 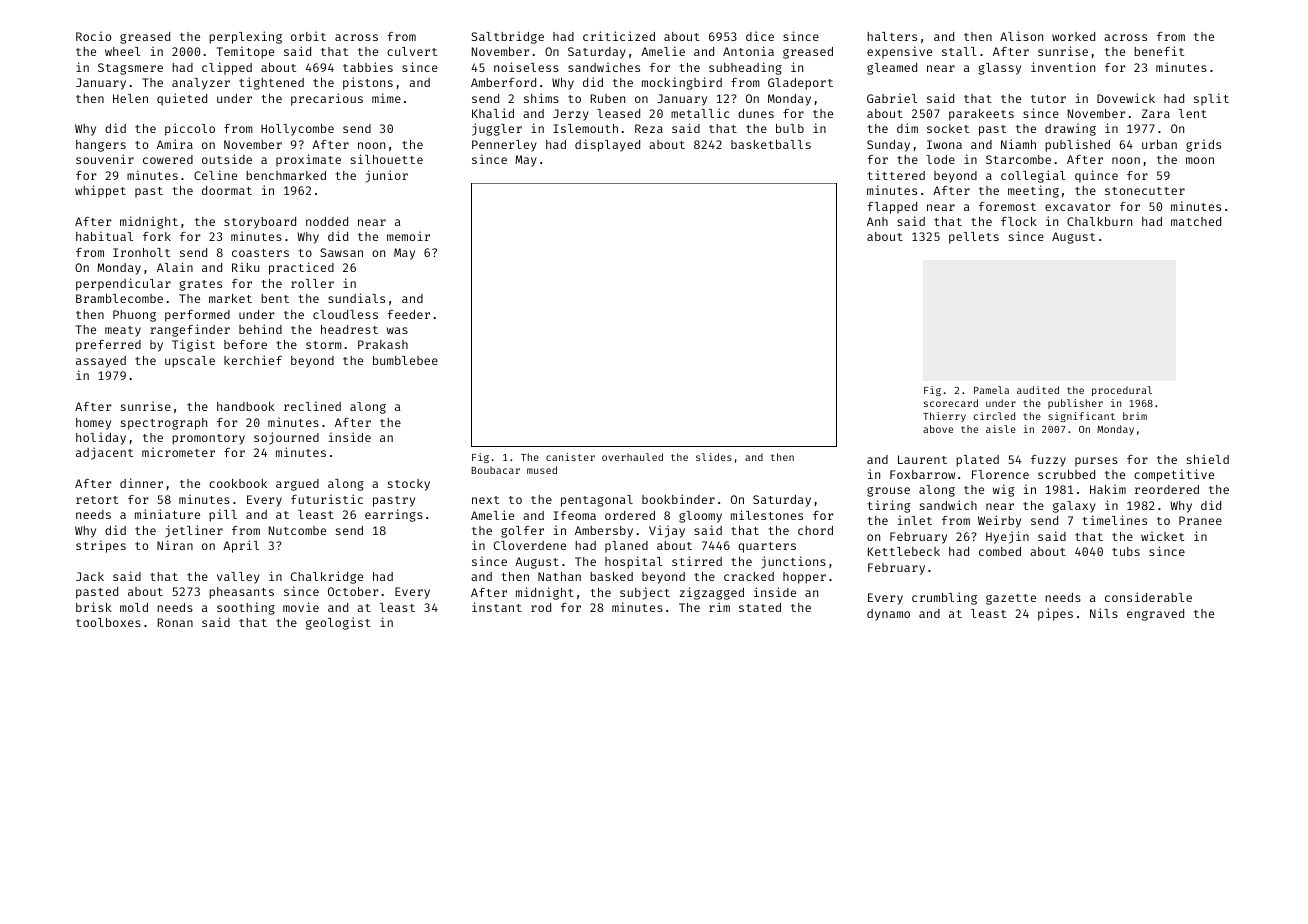 I want to click on sojourned, so click(x=286, y=438).
